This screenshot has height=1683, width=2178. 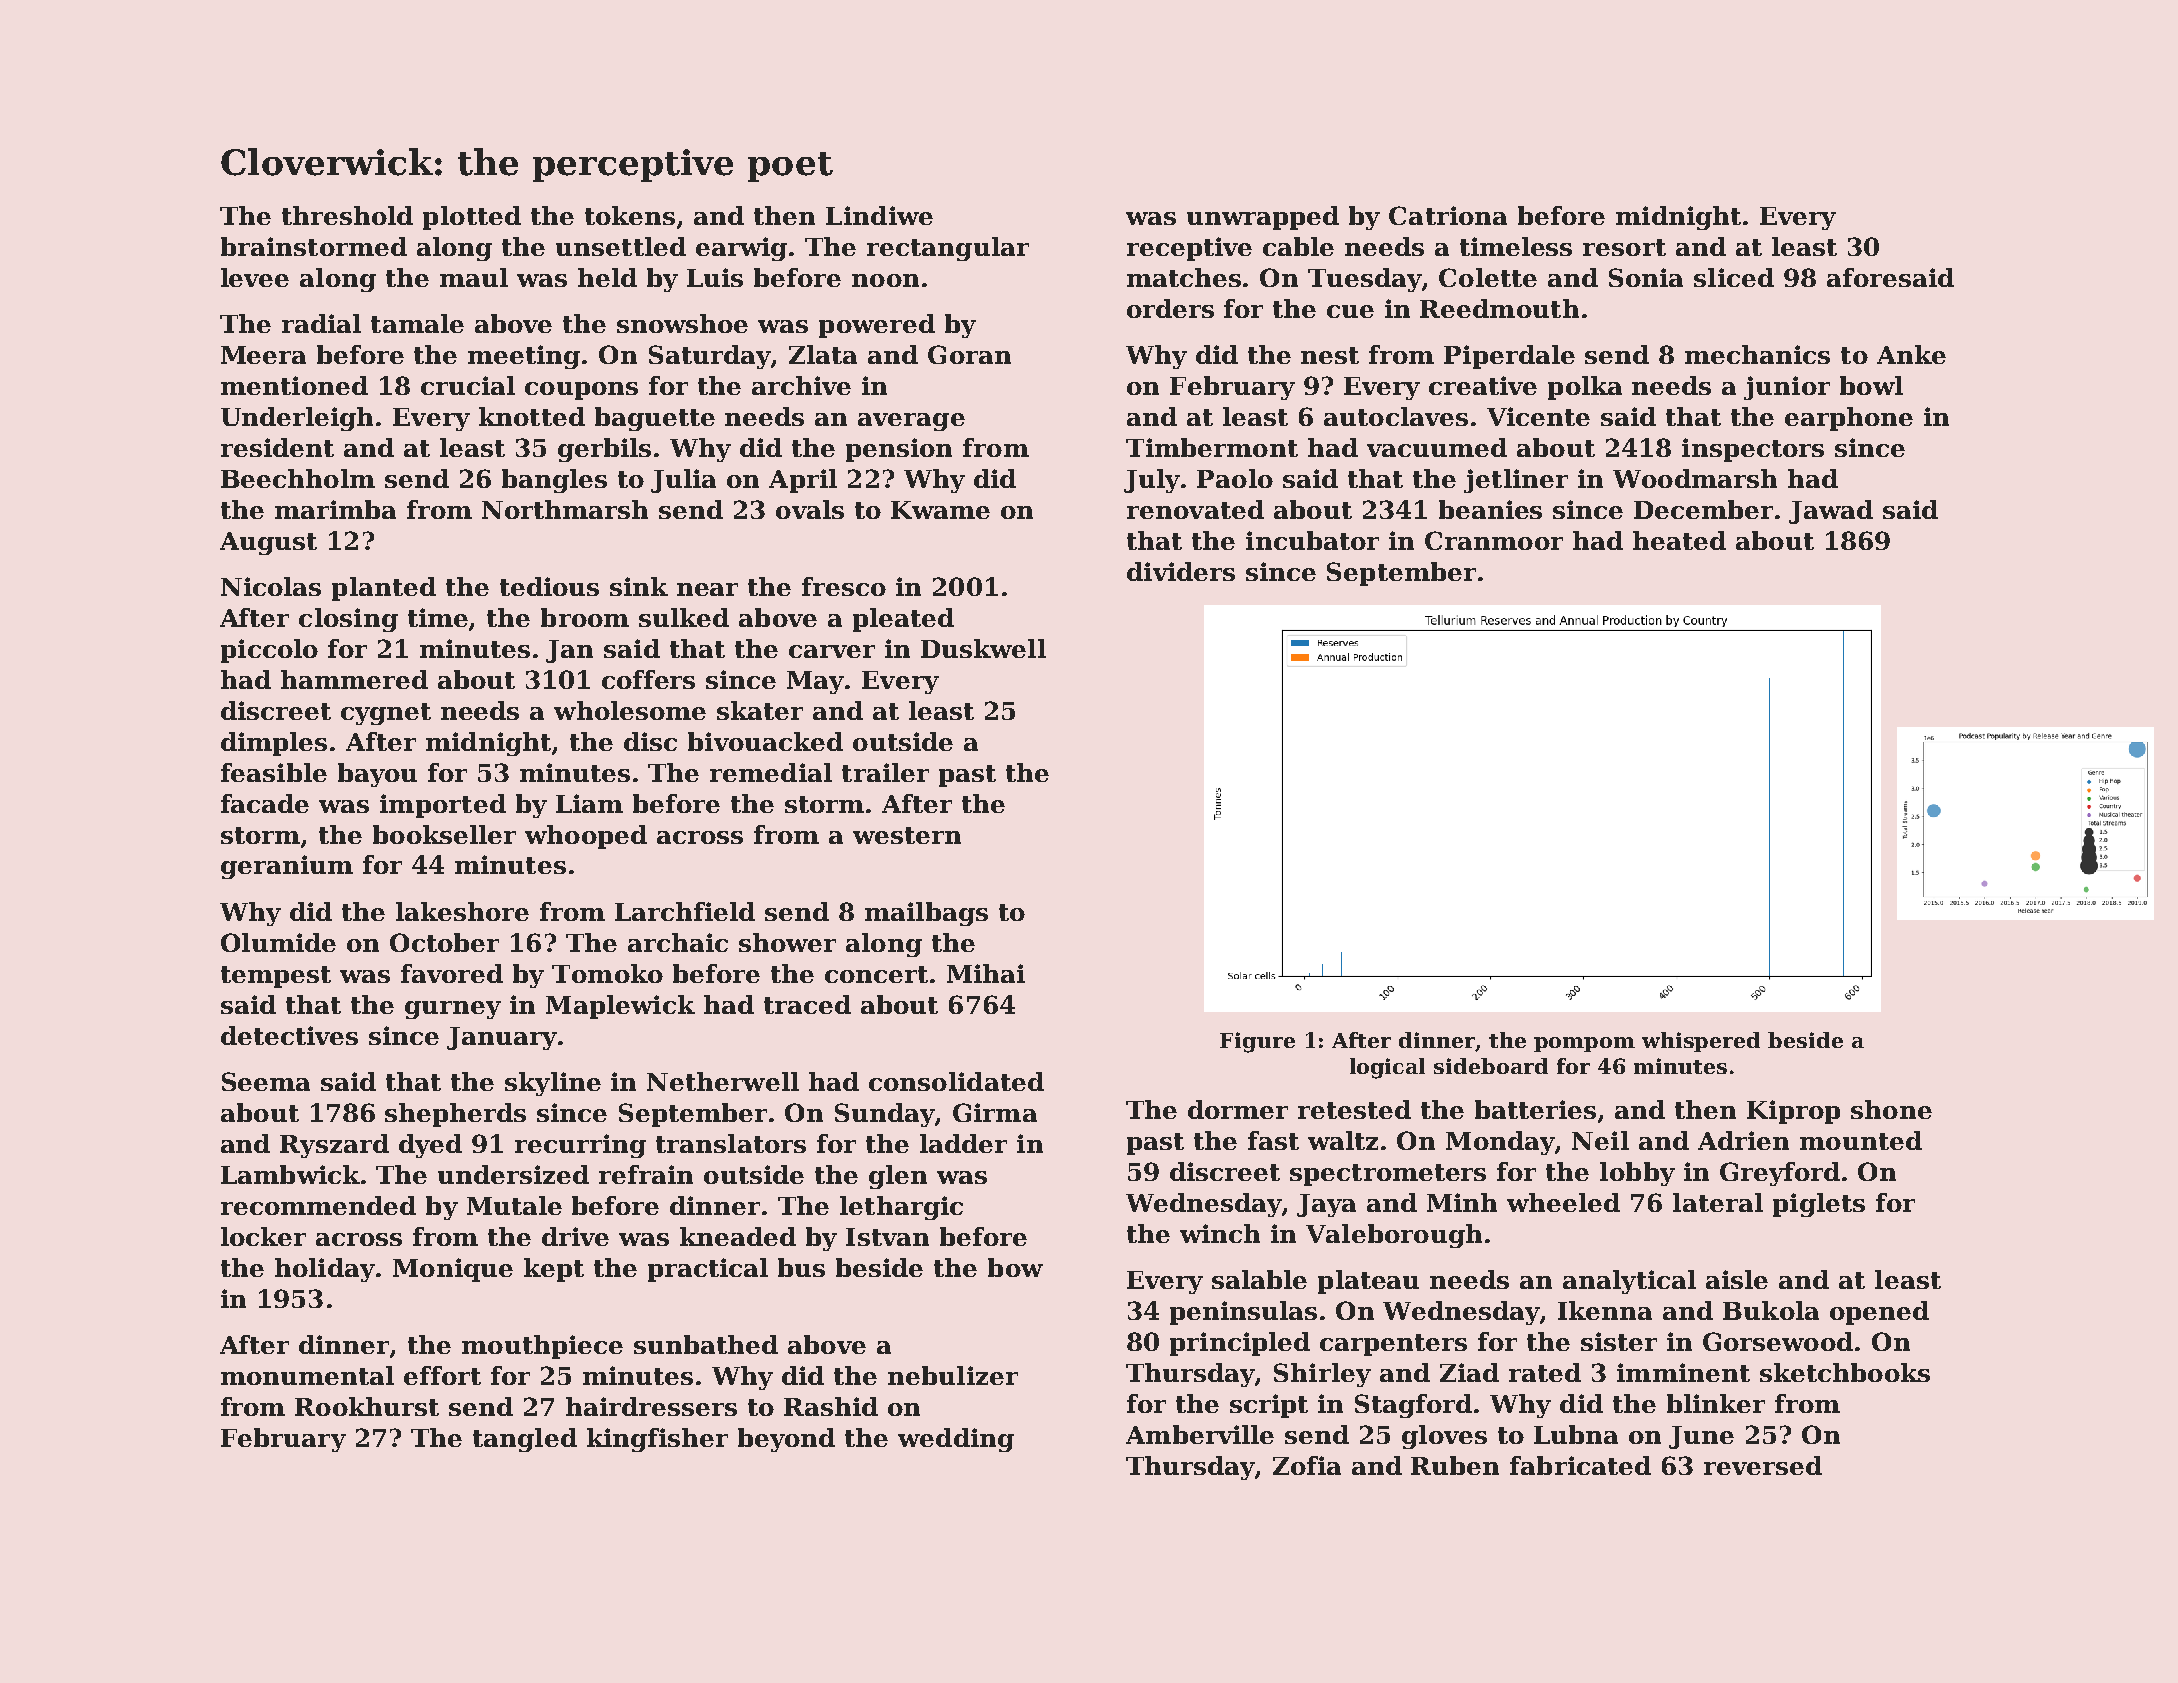 What do you see at coordinates (1831, 512) in the screenshot?
I see `Jawad` at bounding box center [1831, 512].
